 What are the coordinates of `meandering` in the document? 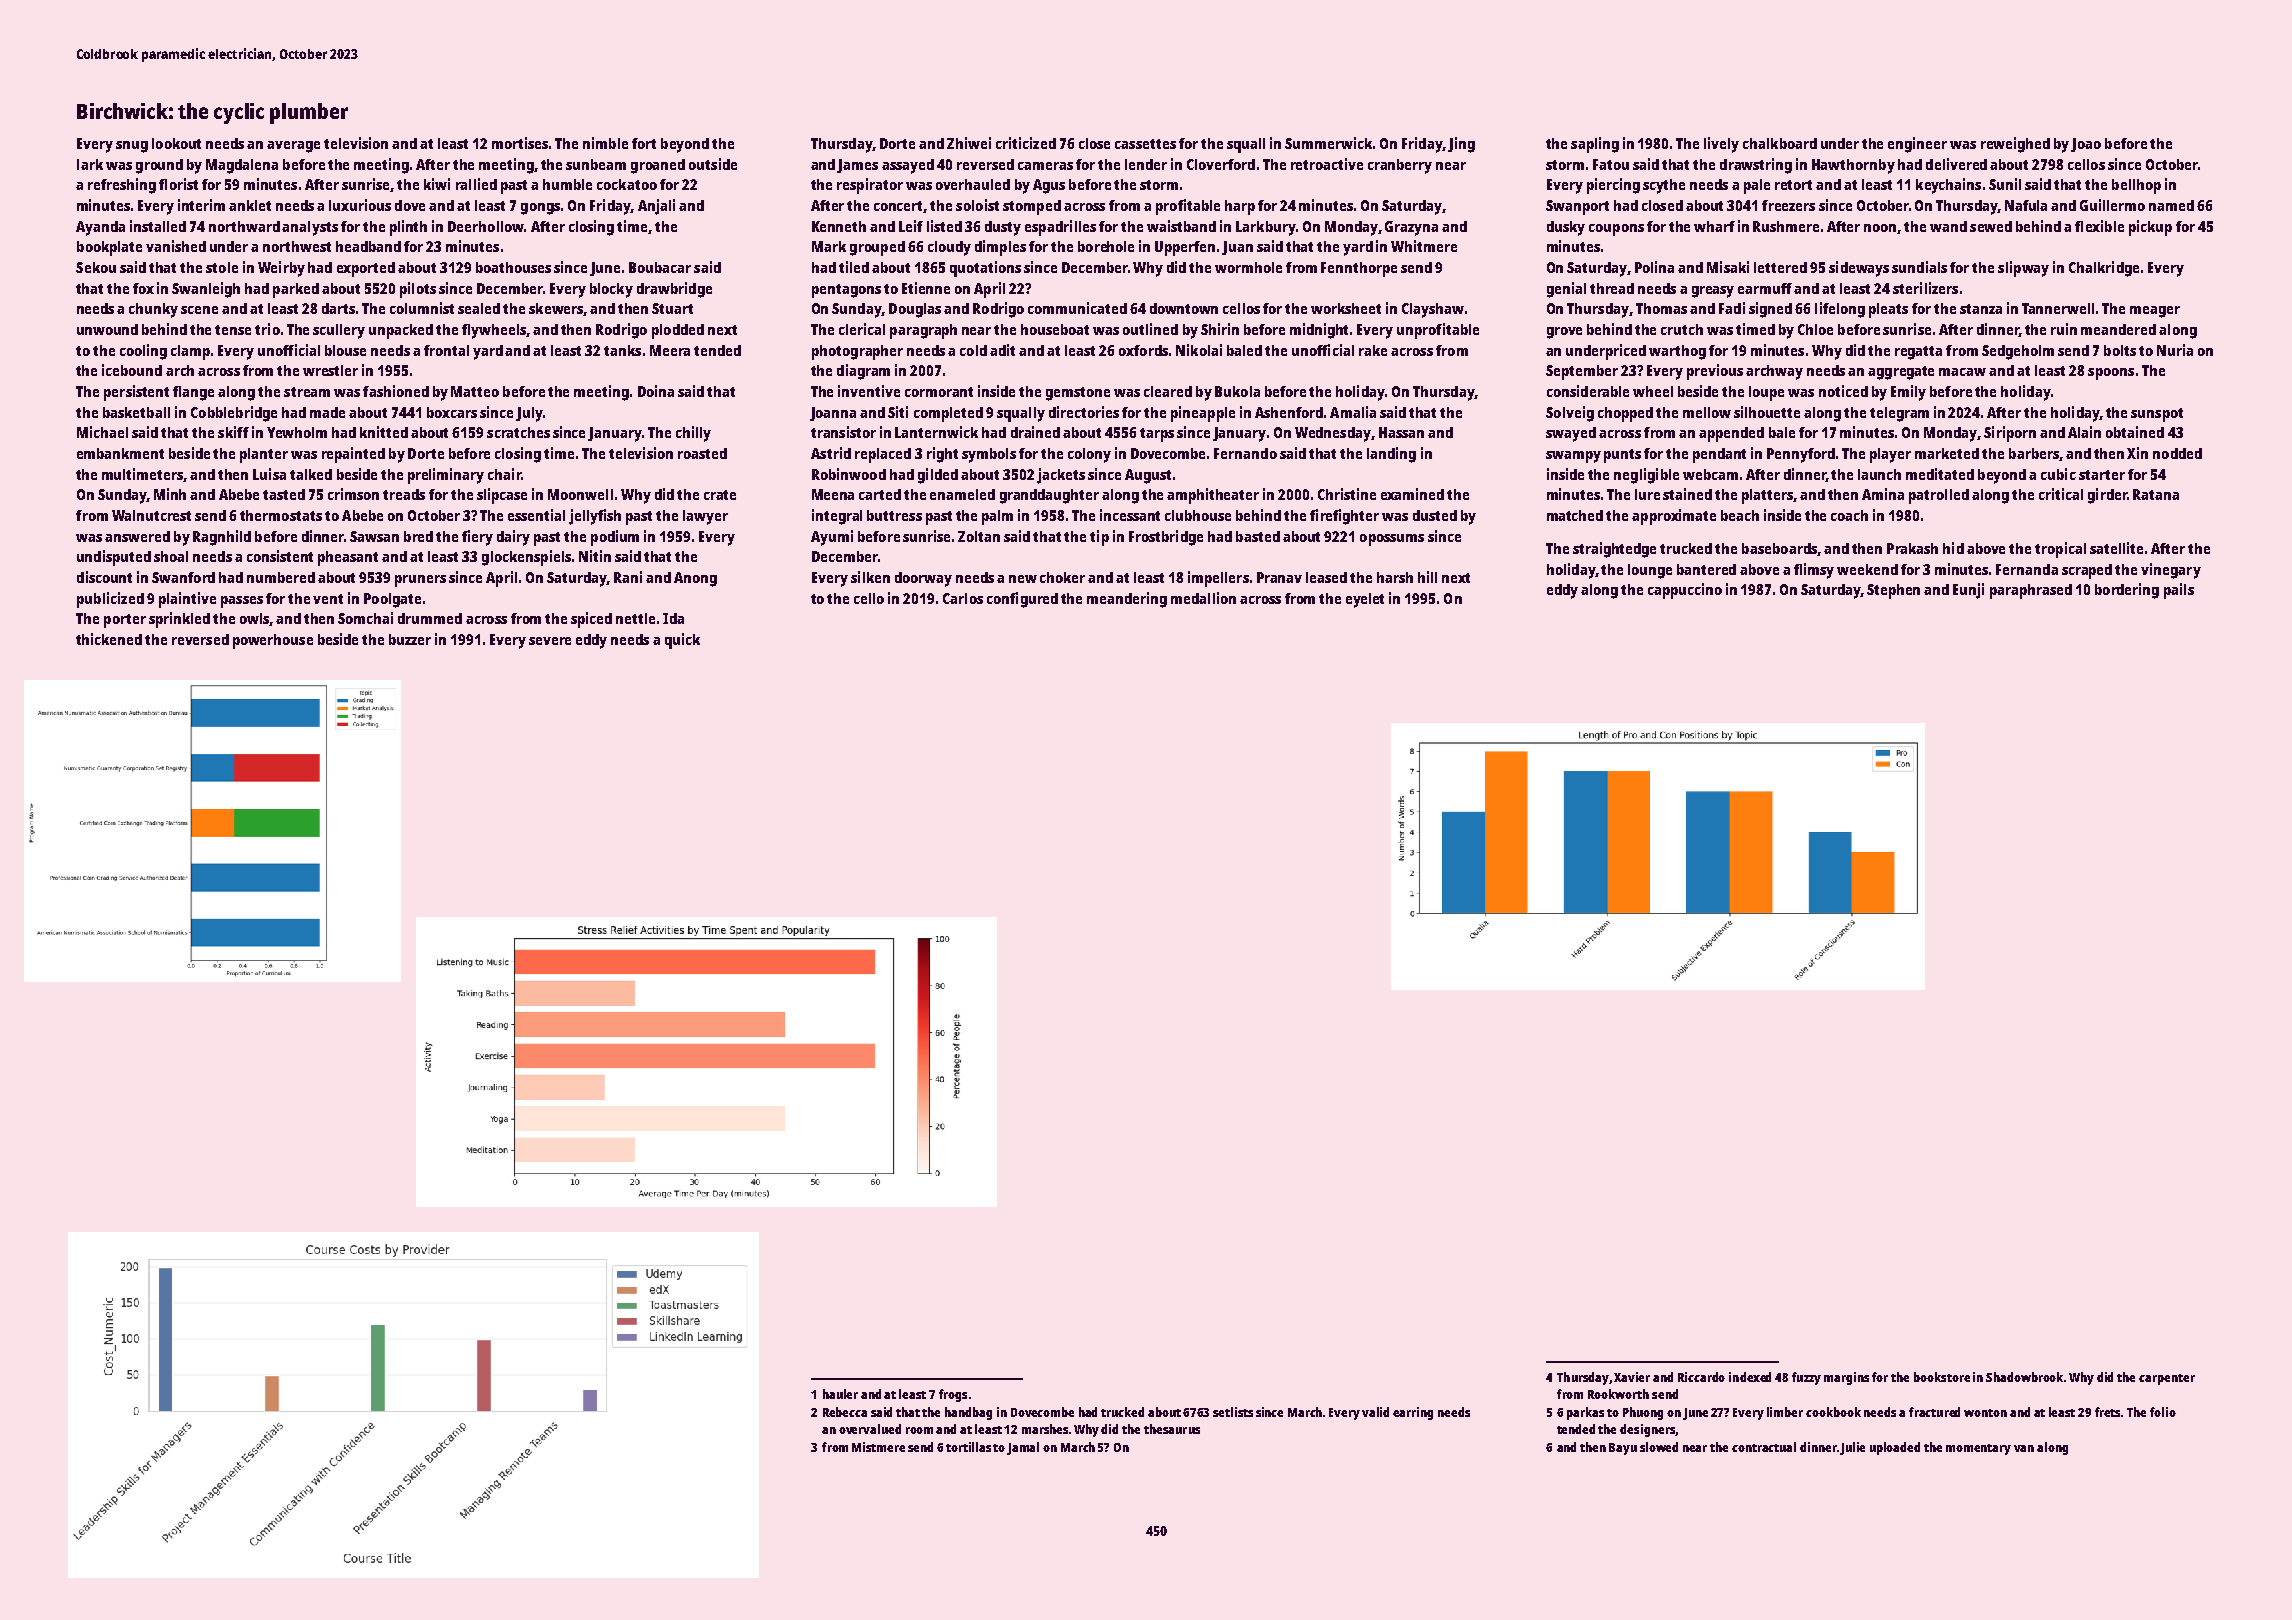 It's located at (1127, 600).
